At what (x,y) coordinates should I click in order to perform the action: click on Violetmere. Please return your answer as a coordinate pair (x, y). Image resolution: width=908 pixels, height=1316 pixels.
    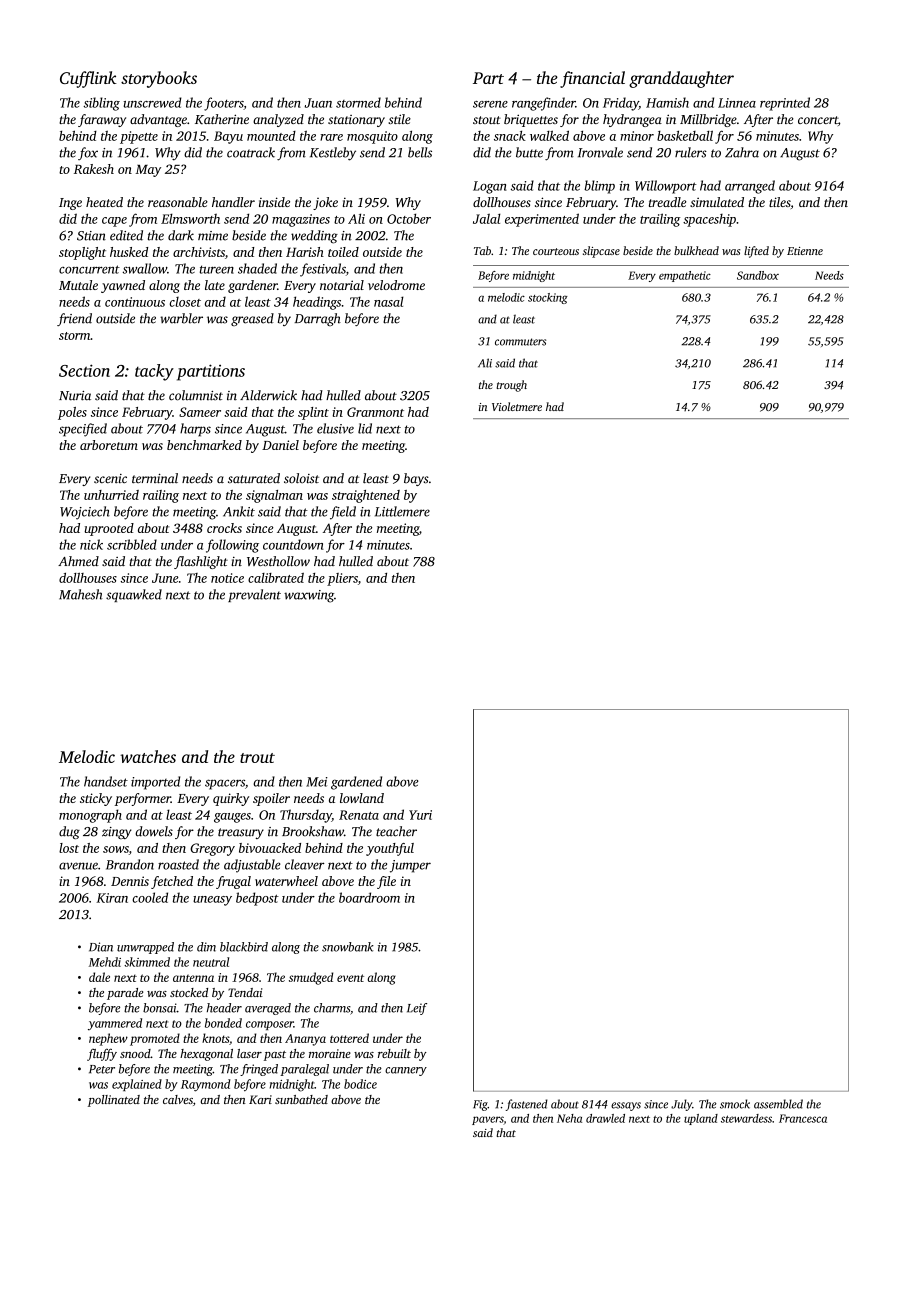
    Looking at the image, I should click on (517, 406).
